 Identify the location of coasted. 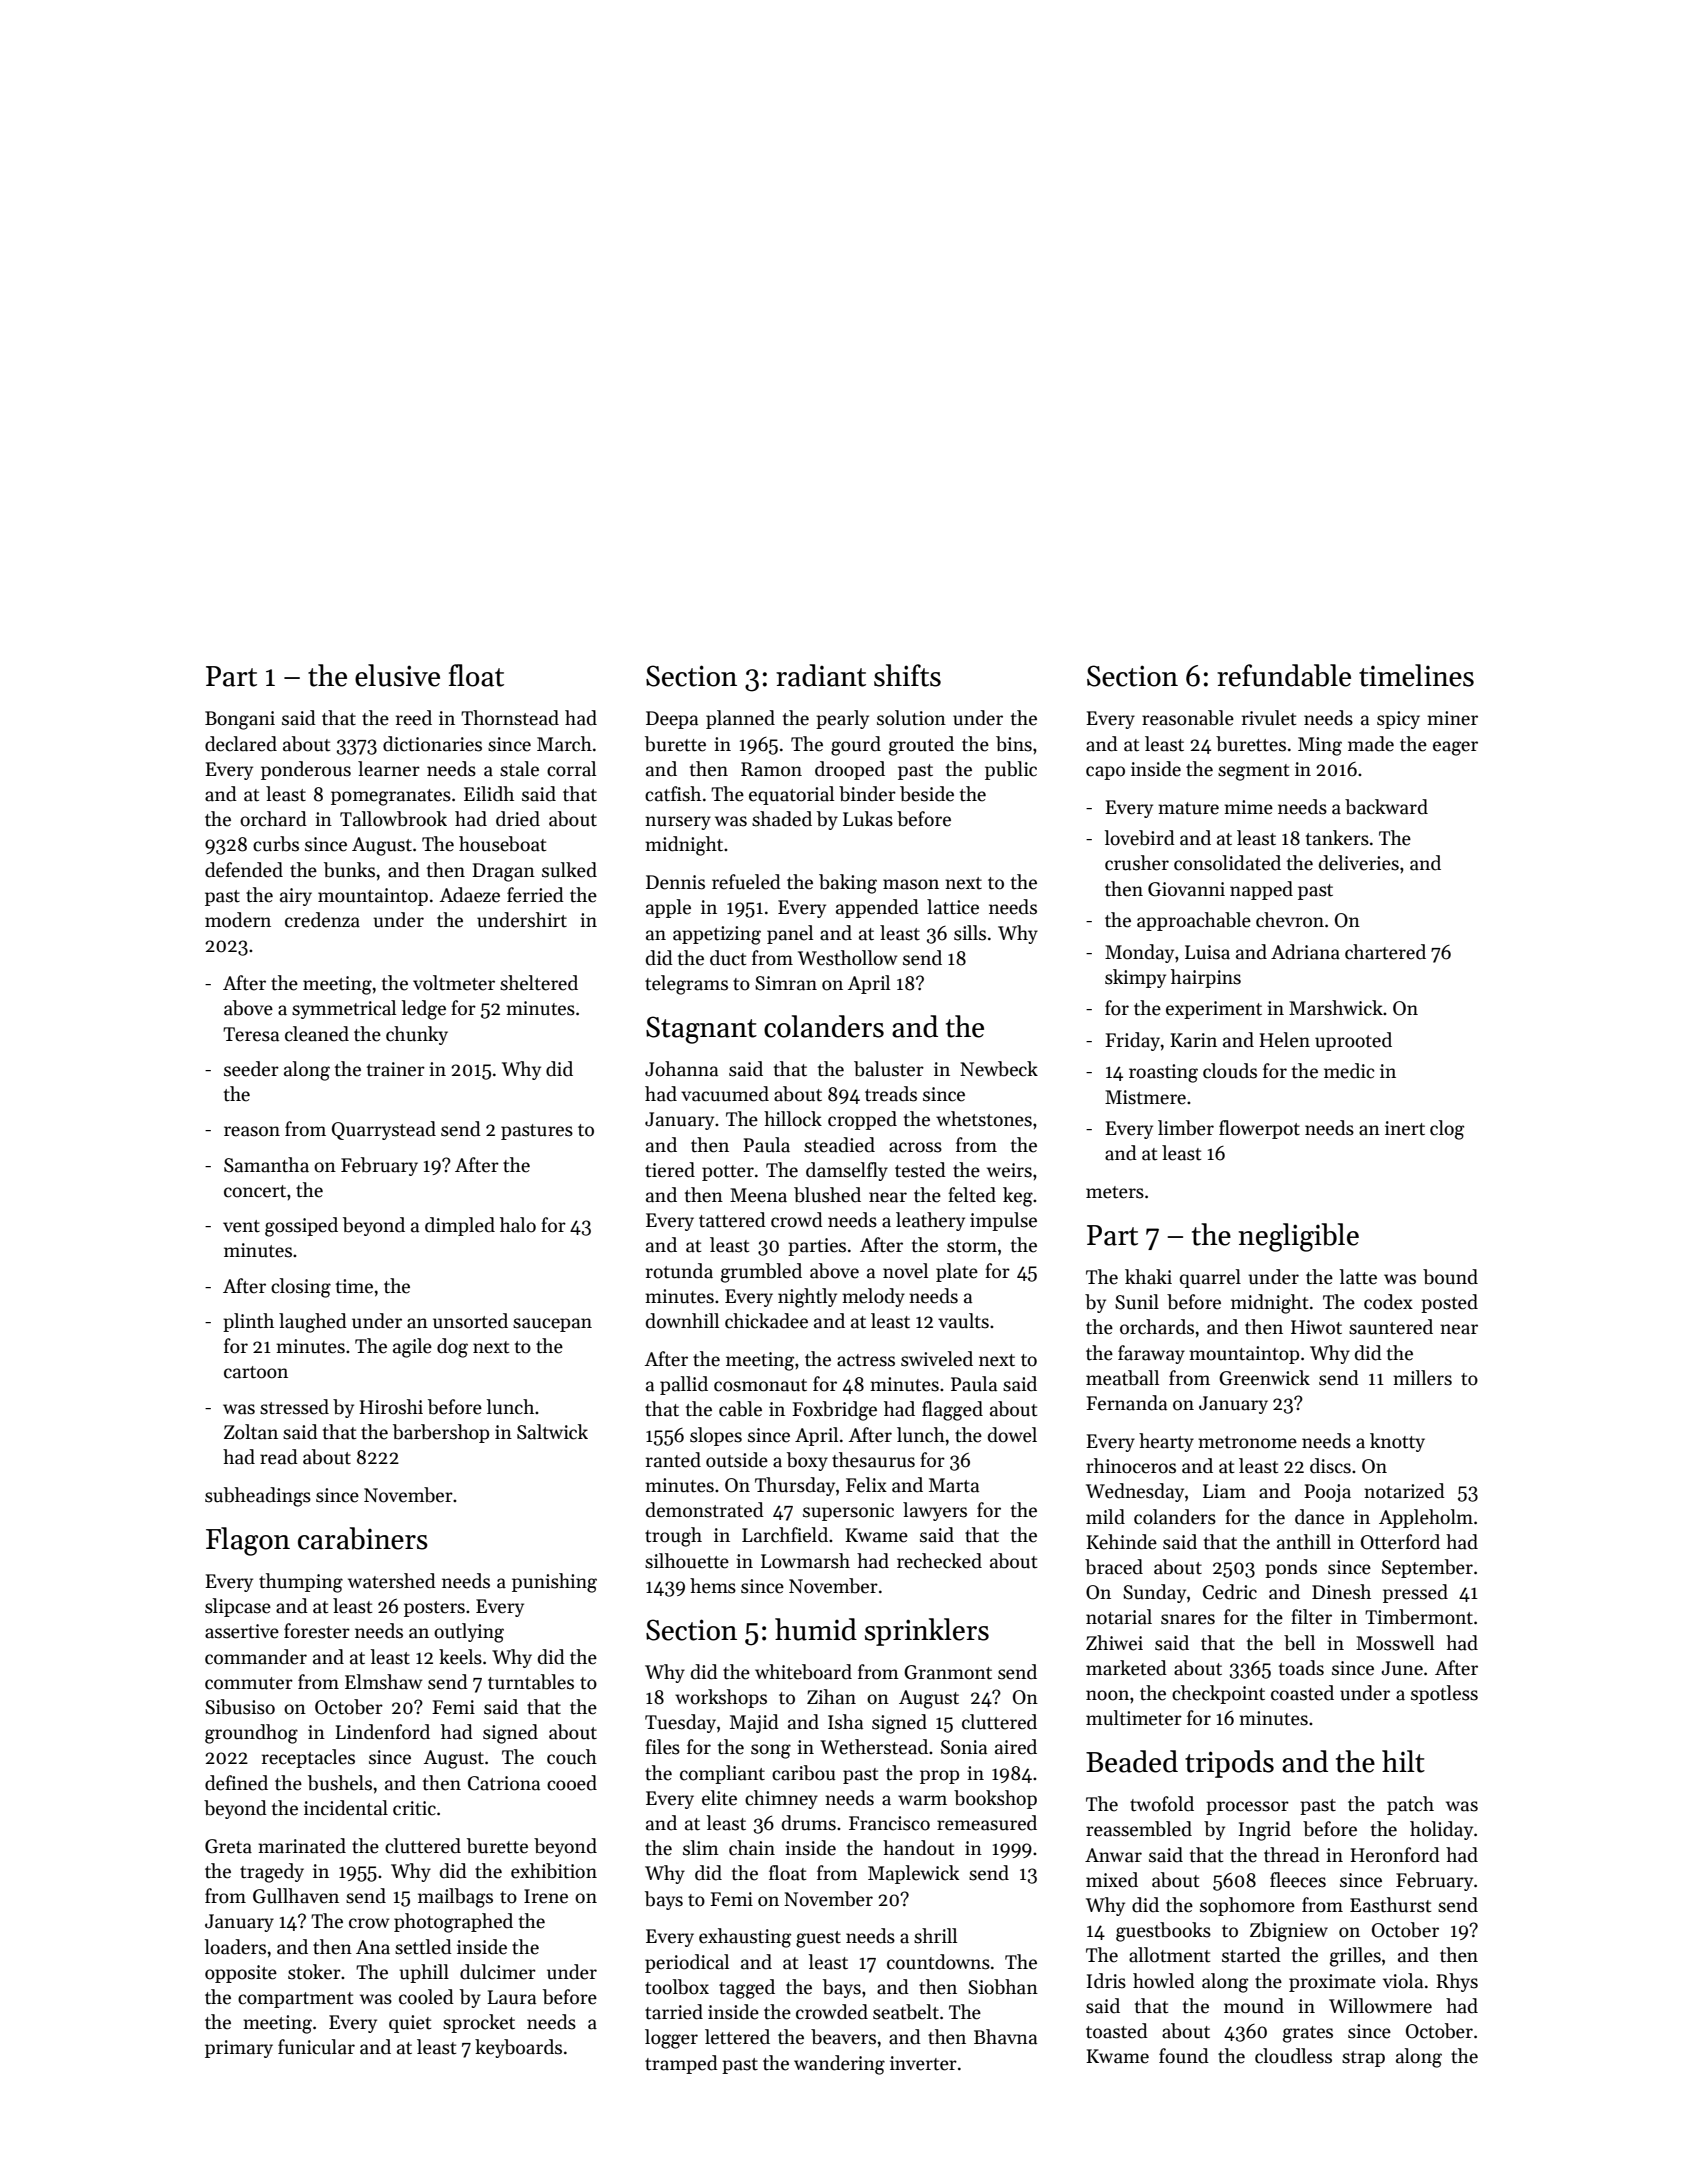
(1302, 1693).
